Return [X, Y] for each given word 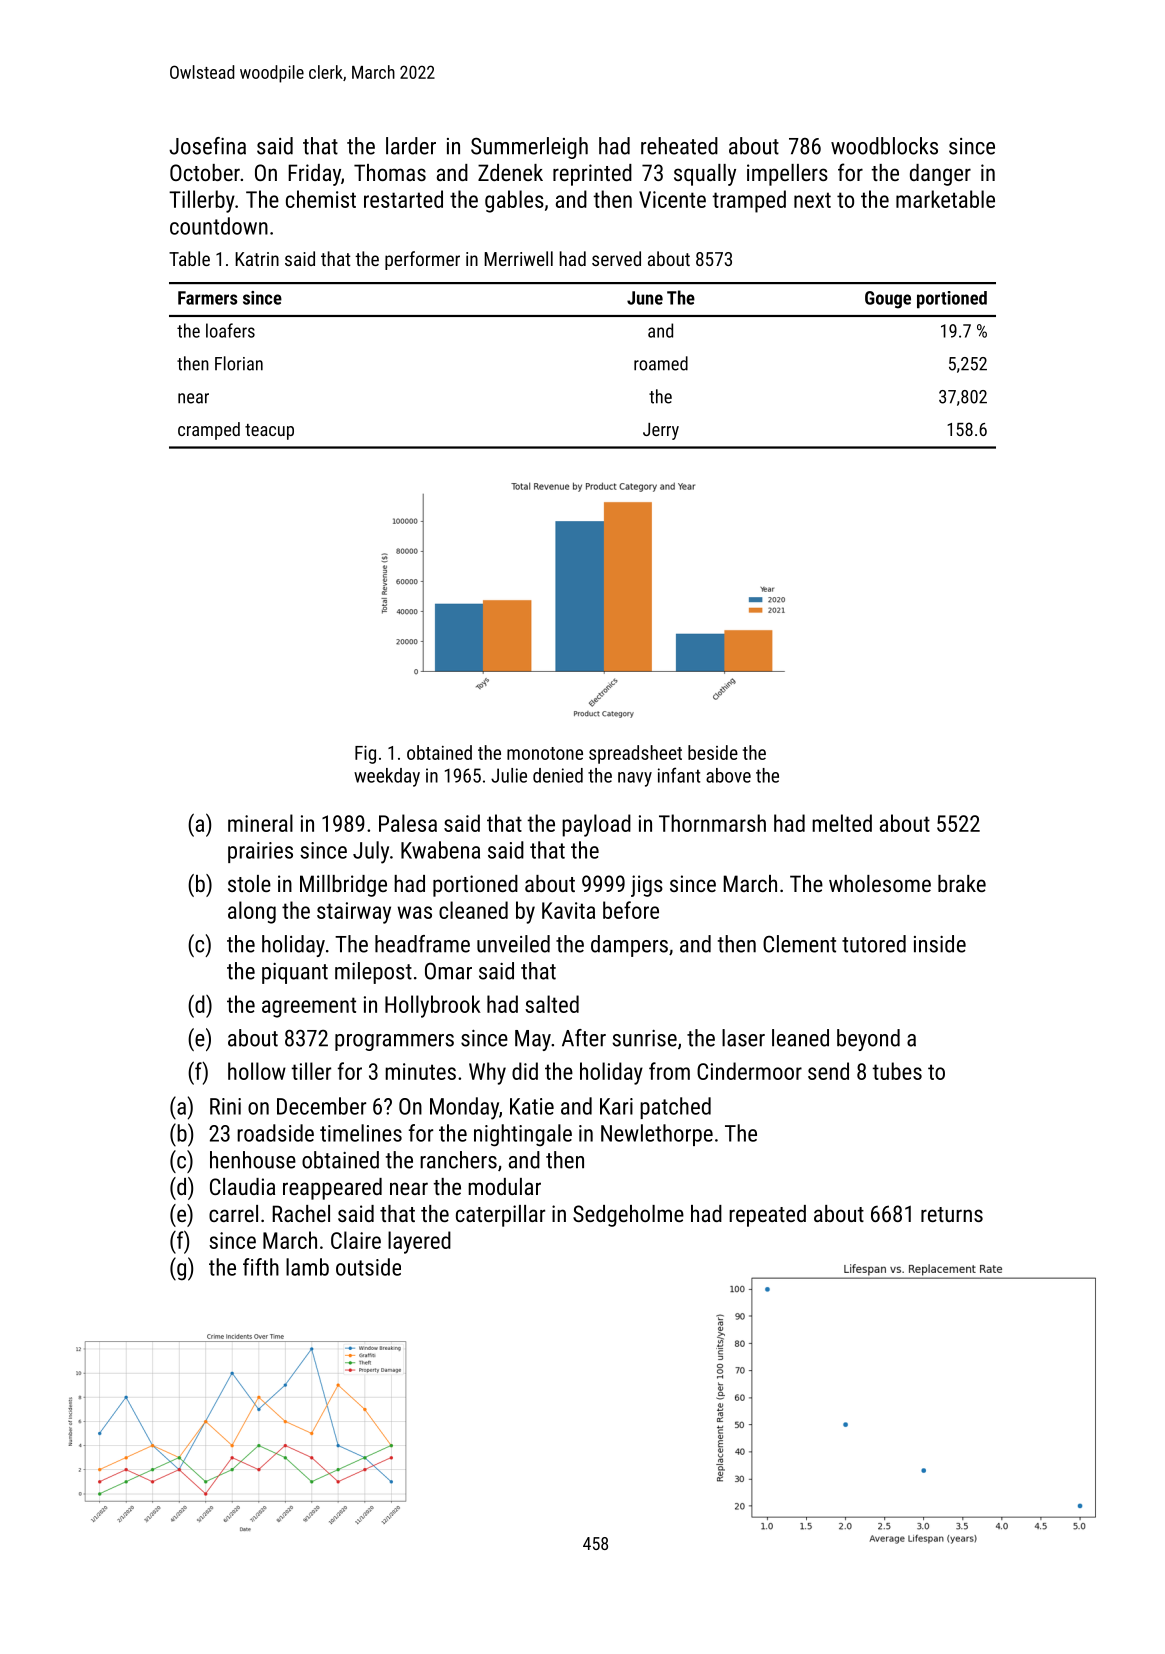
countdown [219, 226]
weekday [387, 777]
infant [679, 775]
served [616, 258]
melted [842, 823]
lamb [307, 1267]
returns [952, 1214]
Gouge [888, 300]
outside [368, 1267]
